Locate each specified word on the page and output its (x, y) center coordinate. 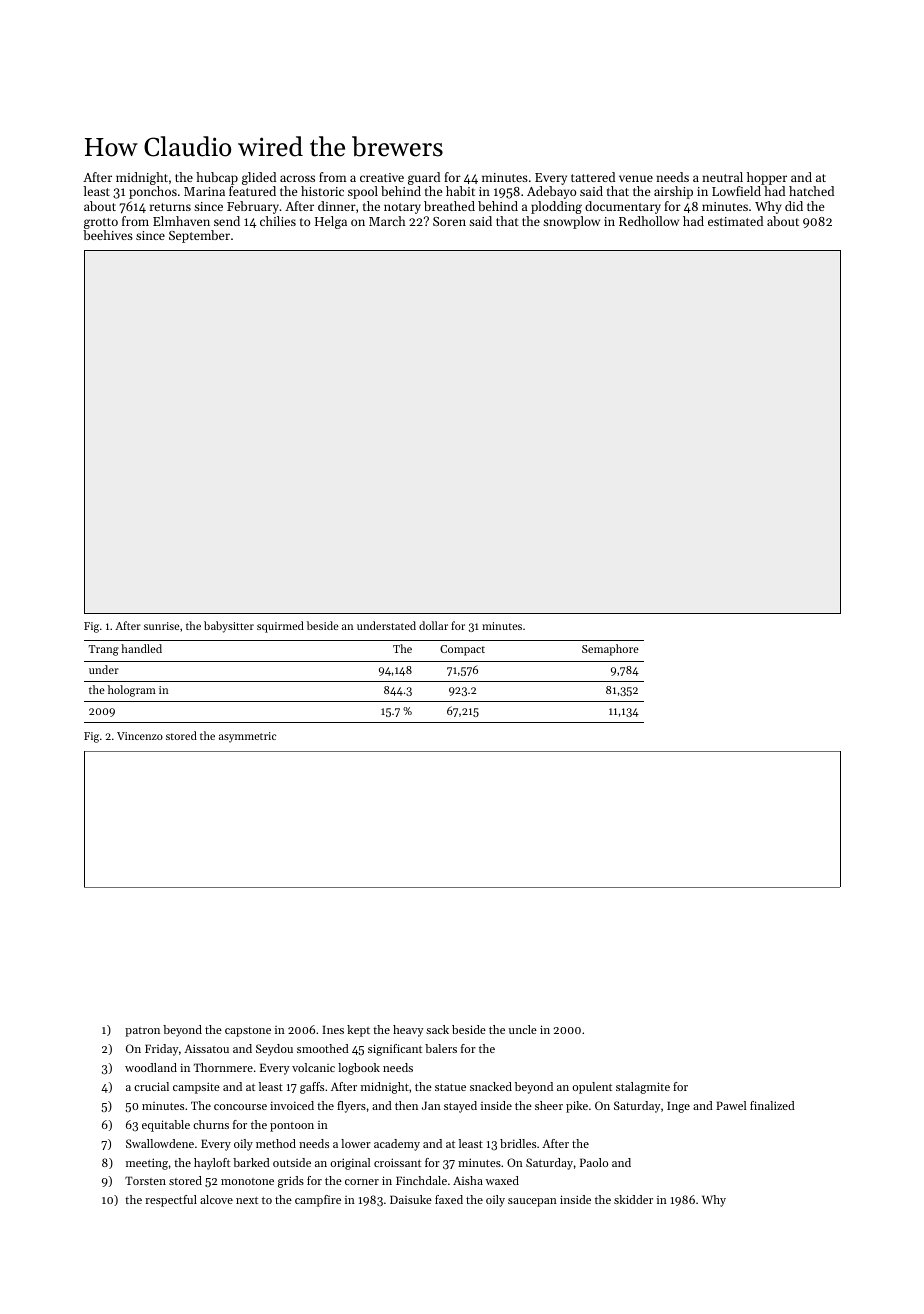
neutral (722, 177)
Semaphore (610, 650)
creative (382, 177)
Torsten (145, 1180)
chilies (278, 221)
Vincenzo (140, 736)
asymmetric (247, 737)
